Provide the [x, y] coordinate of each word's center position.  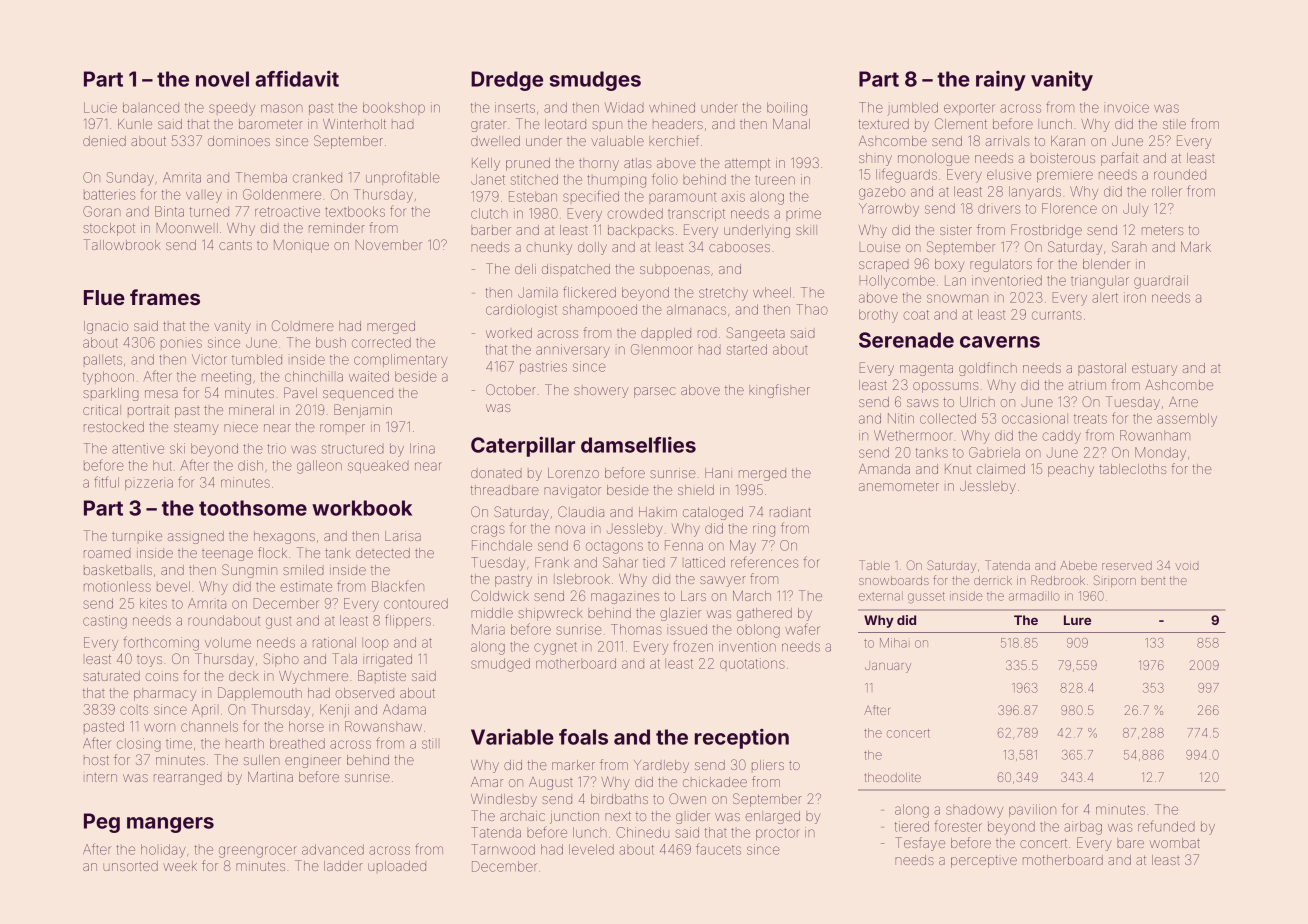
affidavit [297, 79]
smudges [595, 81]
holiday [163, 851]
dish [250, 465]
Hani [718, 473]
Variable [512, 737]
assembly [1187, 420]
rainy [1001, 81]
